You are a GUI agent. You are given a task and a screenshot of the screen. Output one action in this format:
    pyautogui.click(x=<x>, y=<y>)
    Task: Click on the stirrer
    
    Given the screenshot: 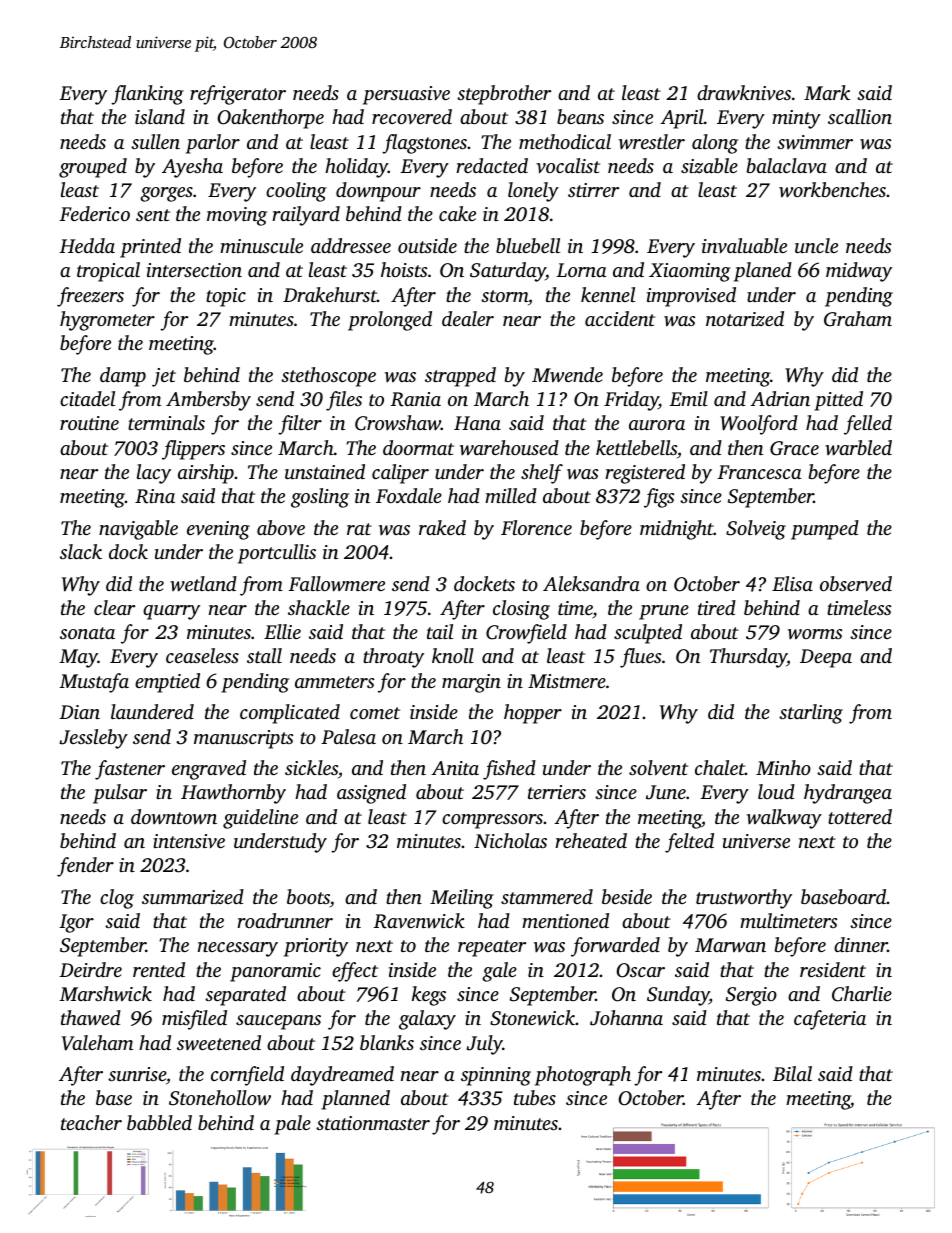 What is the action you would take?
    pyautogui.click(x=593, y=190)
